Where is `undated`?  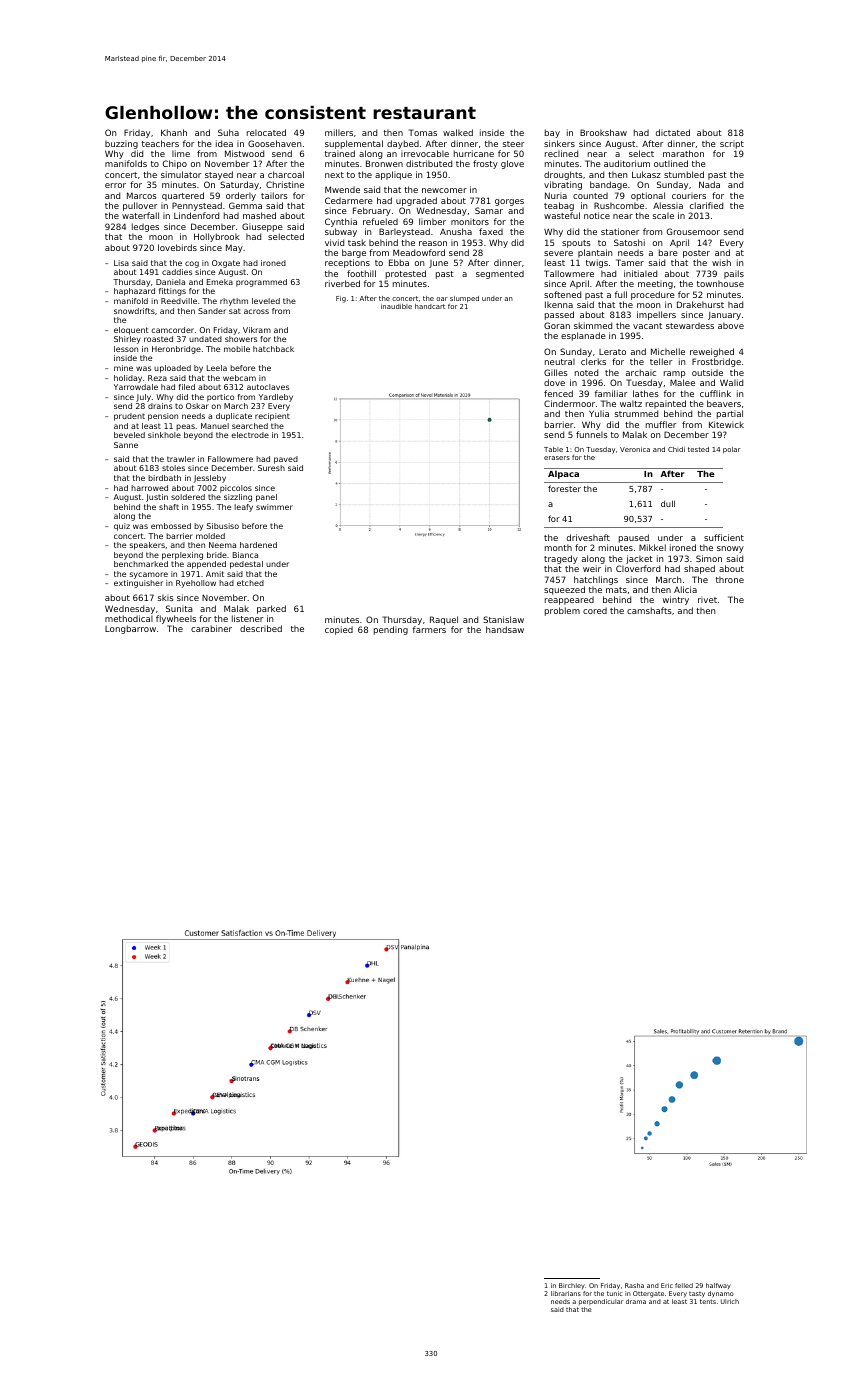
undated is located at coordinates (205, 339).
